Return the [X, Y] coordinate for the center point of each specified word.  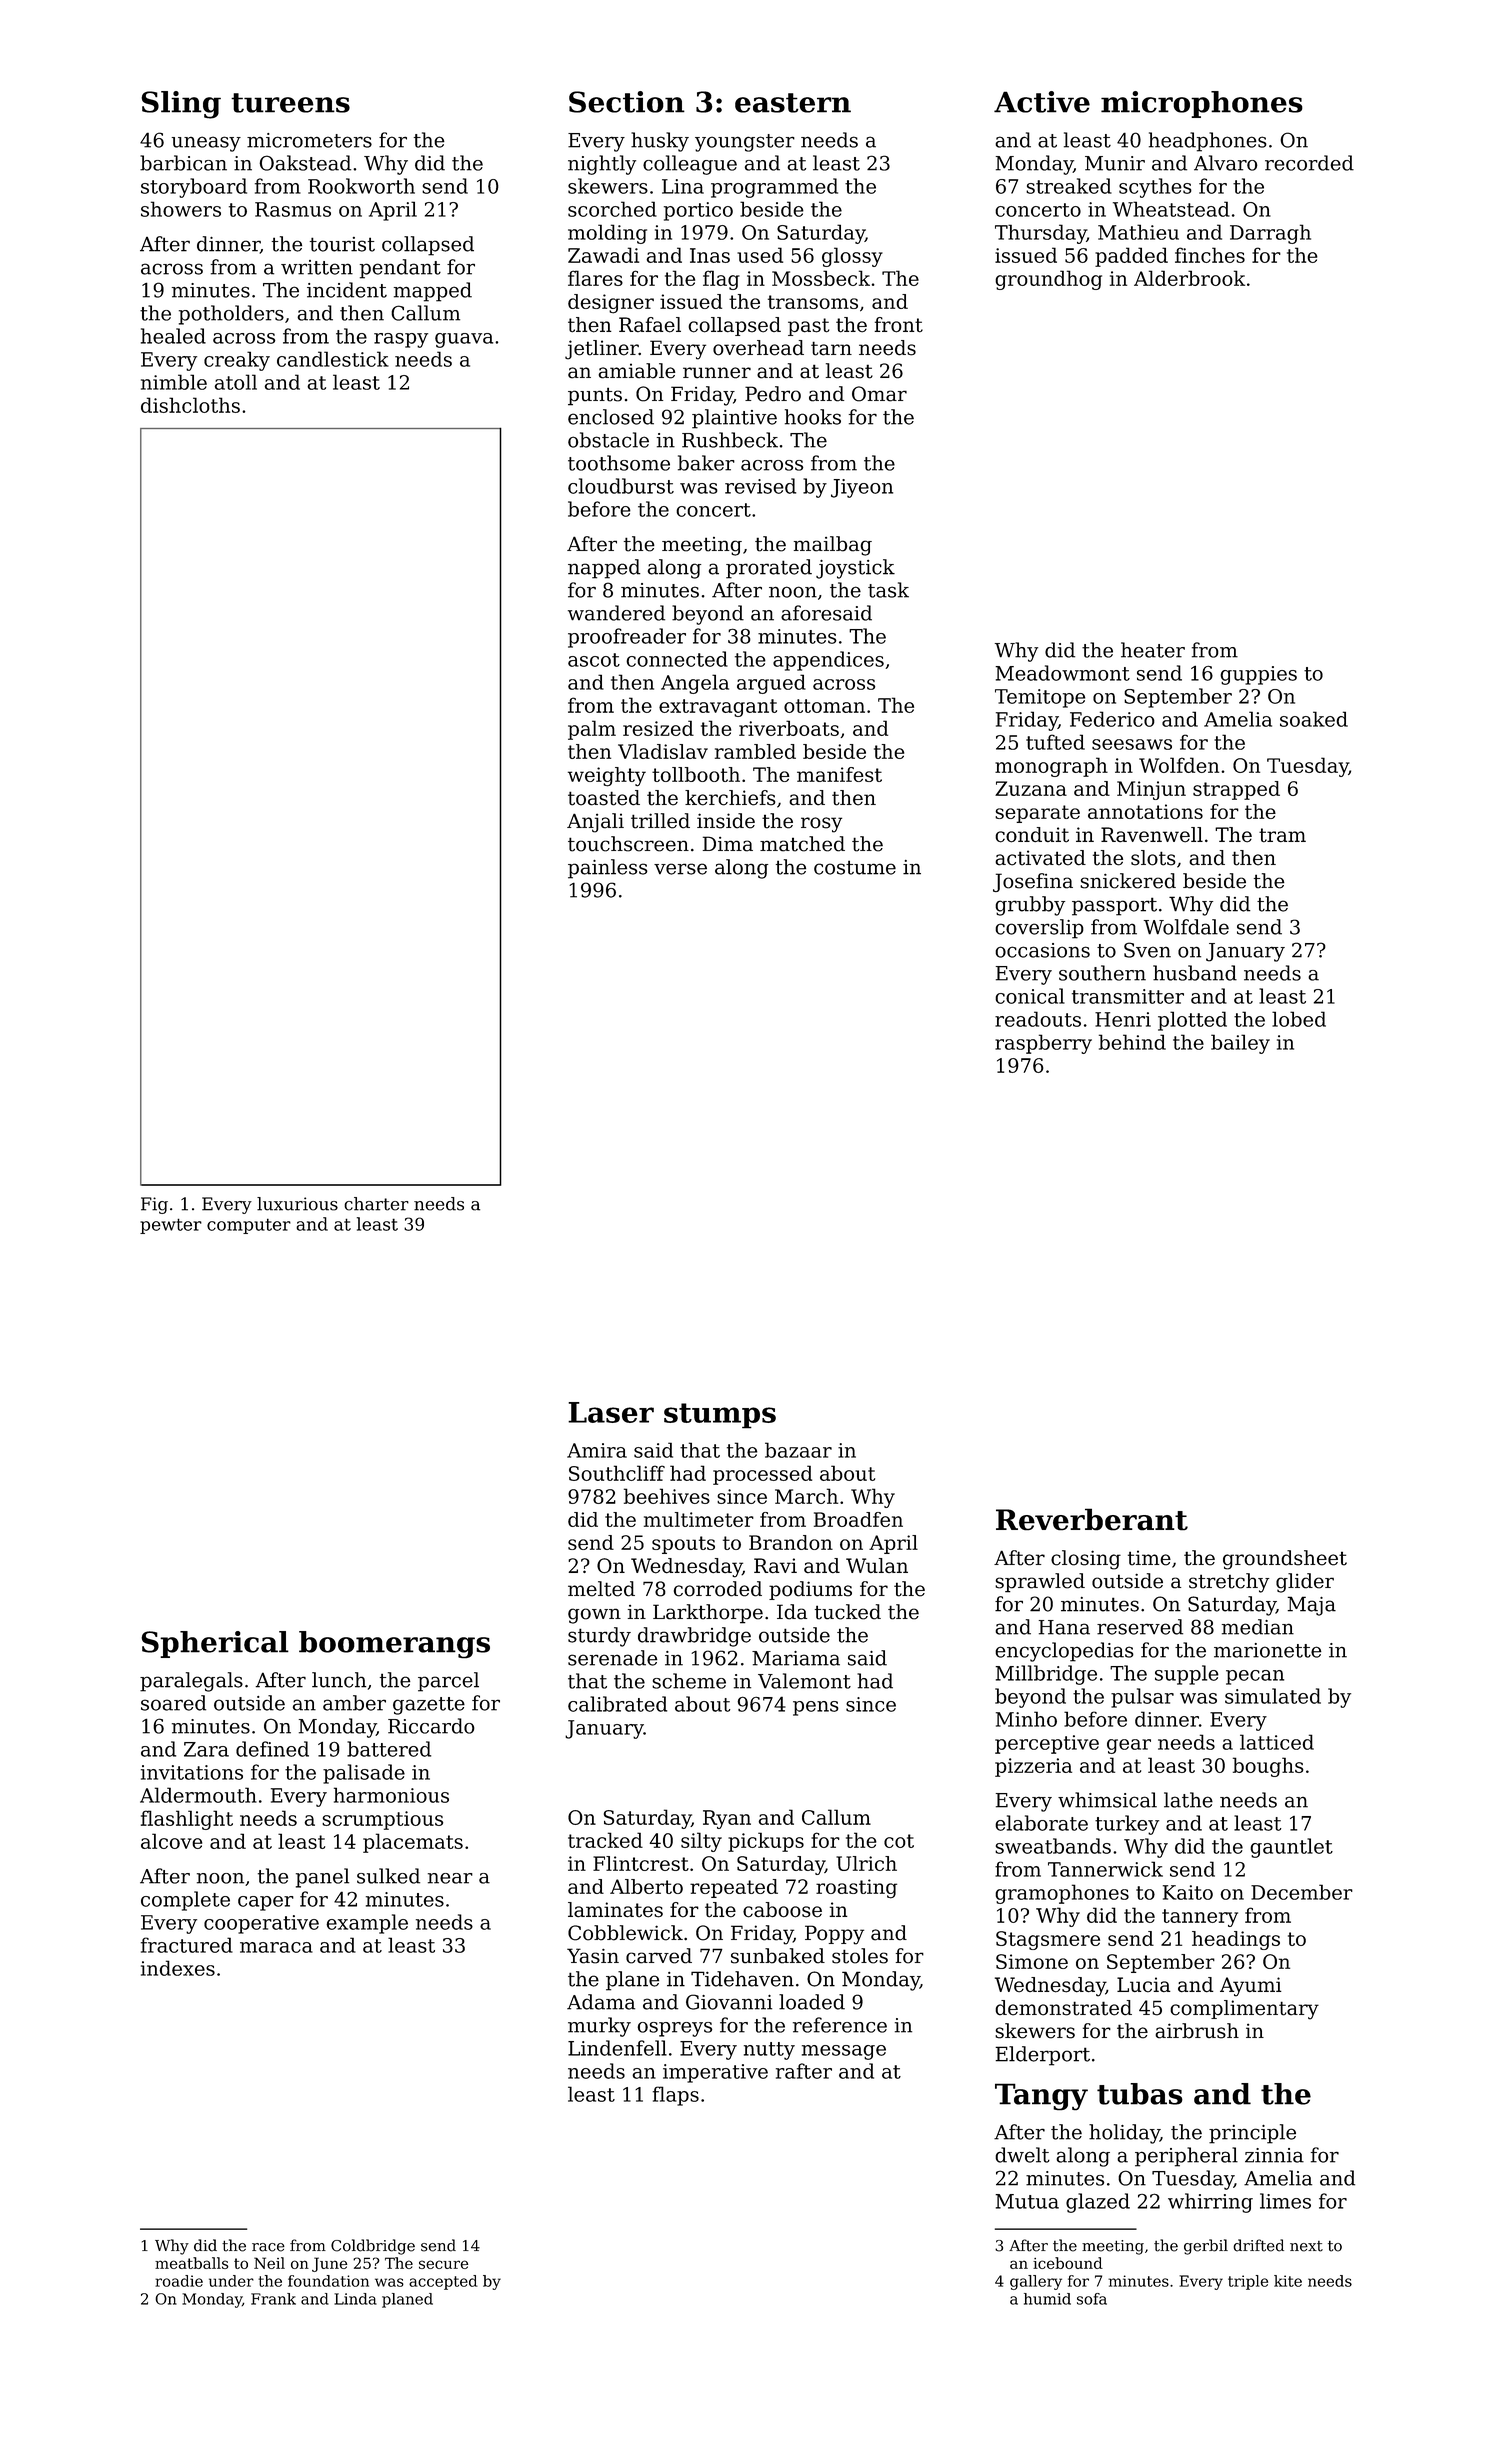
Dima [728, 844]
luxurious [297, 1204]
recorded [1309, 163]
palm [592, 730]
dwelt [1022, 2155]
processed [762, 1475]
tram [1282, 835]
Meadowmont [1062, 673]
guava [464, 340]
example [367, 1924]
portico [698, 211]
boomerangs [394, 1644]
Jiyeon [862, 488]
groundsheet [1285, 1560]
